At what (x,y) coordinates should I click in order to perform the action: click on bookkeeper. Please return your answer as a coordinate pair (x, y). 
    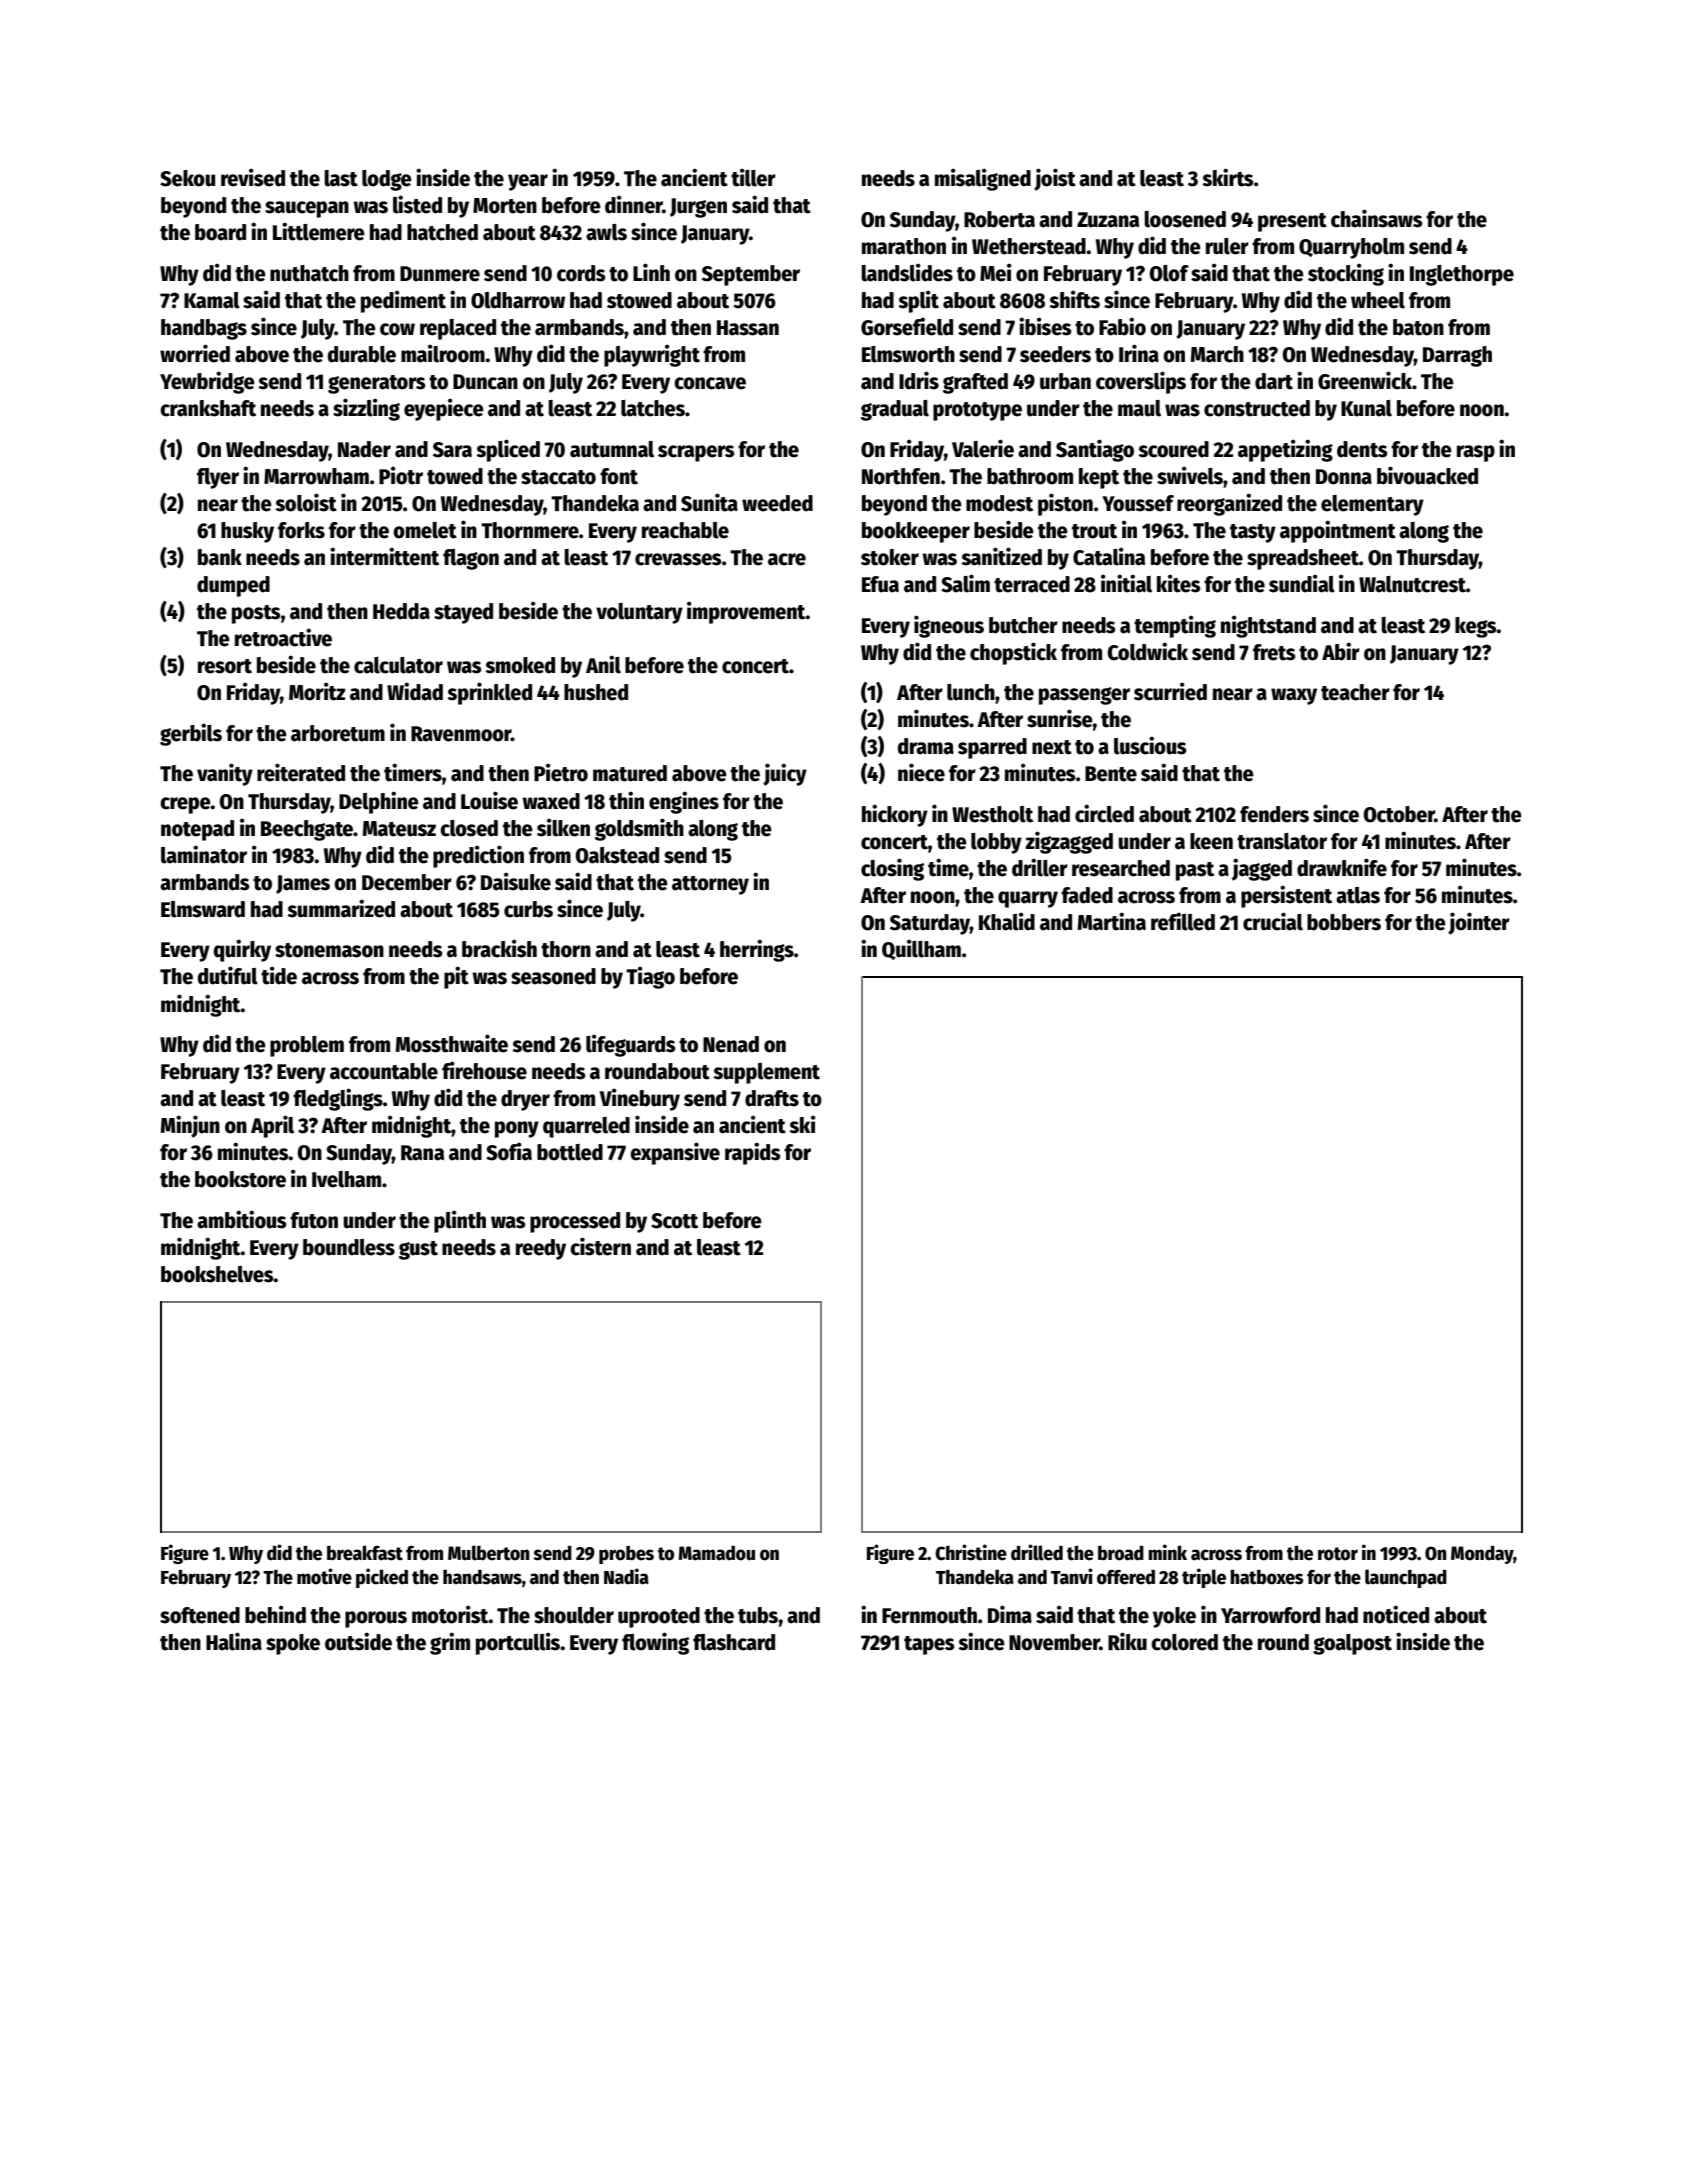
    Looking at the image, I should click on (916, 532).
